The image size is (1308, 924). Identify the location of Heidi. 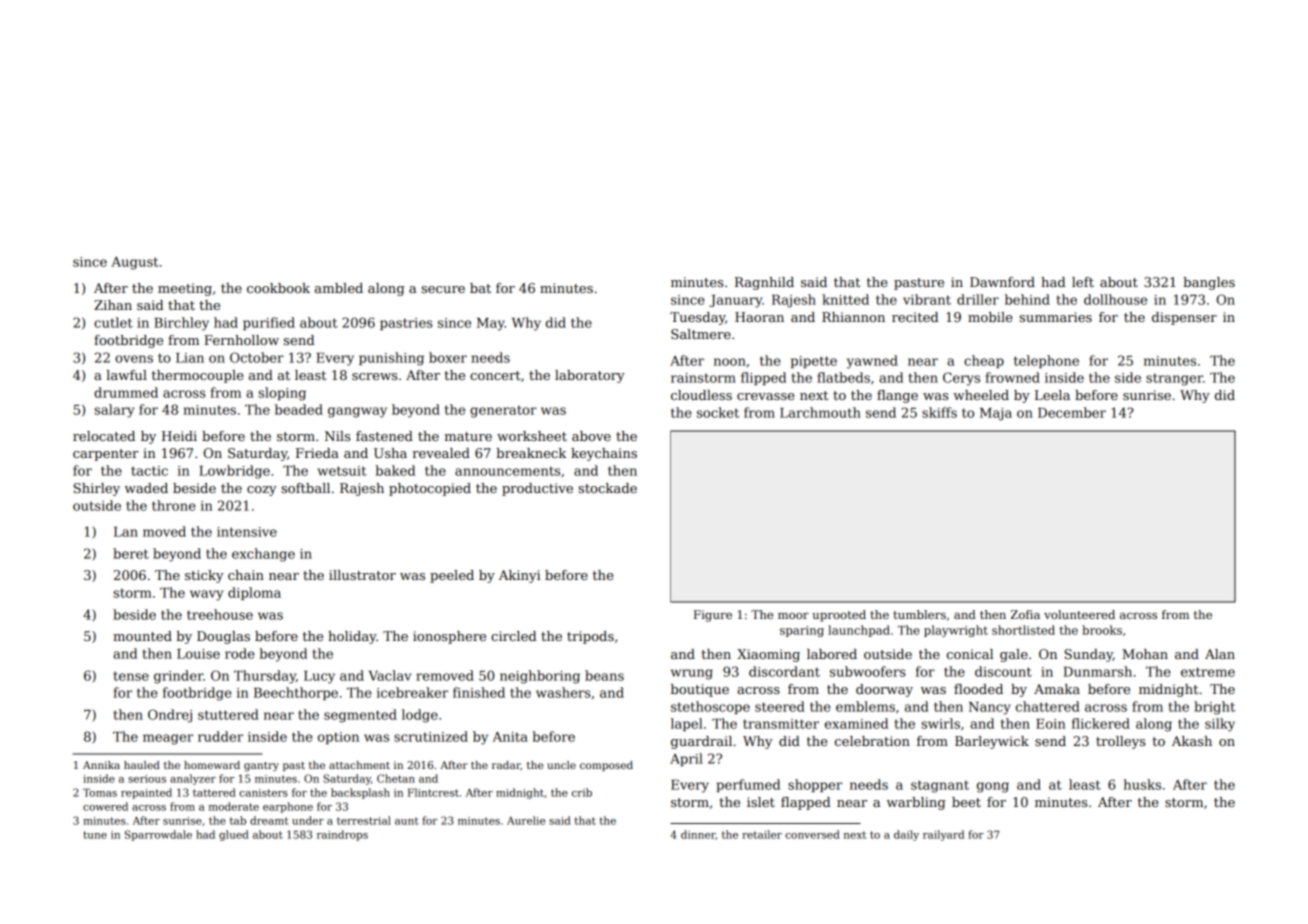
(179, 436).
